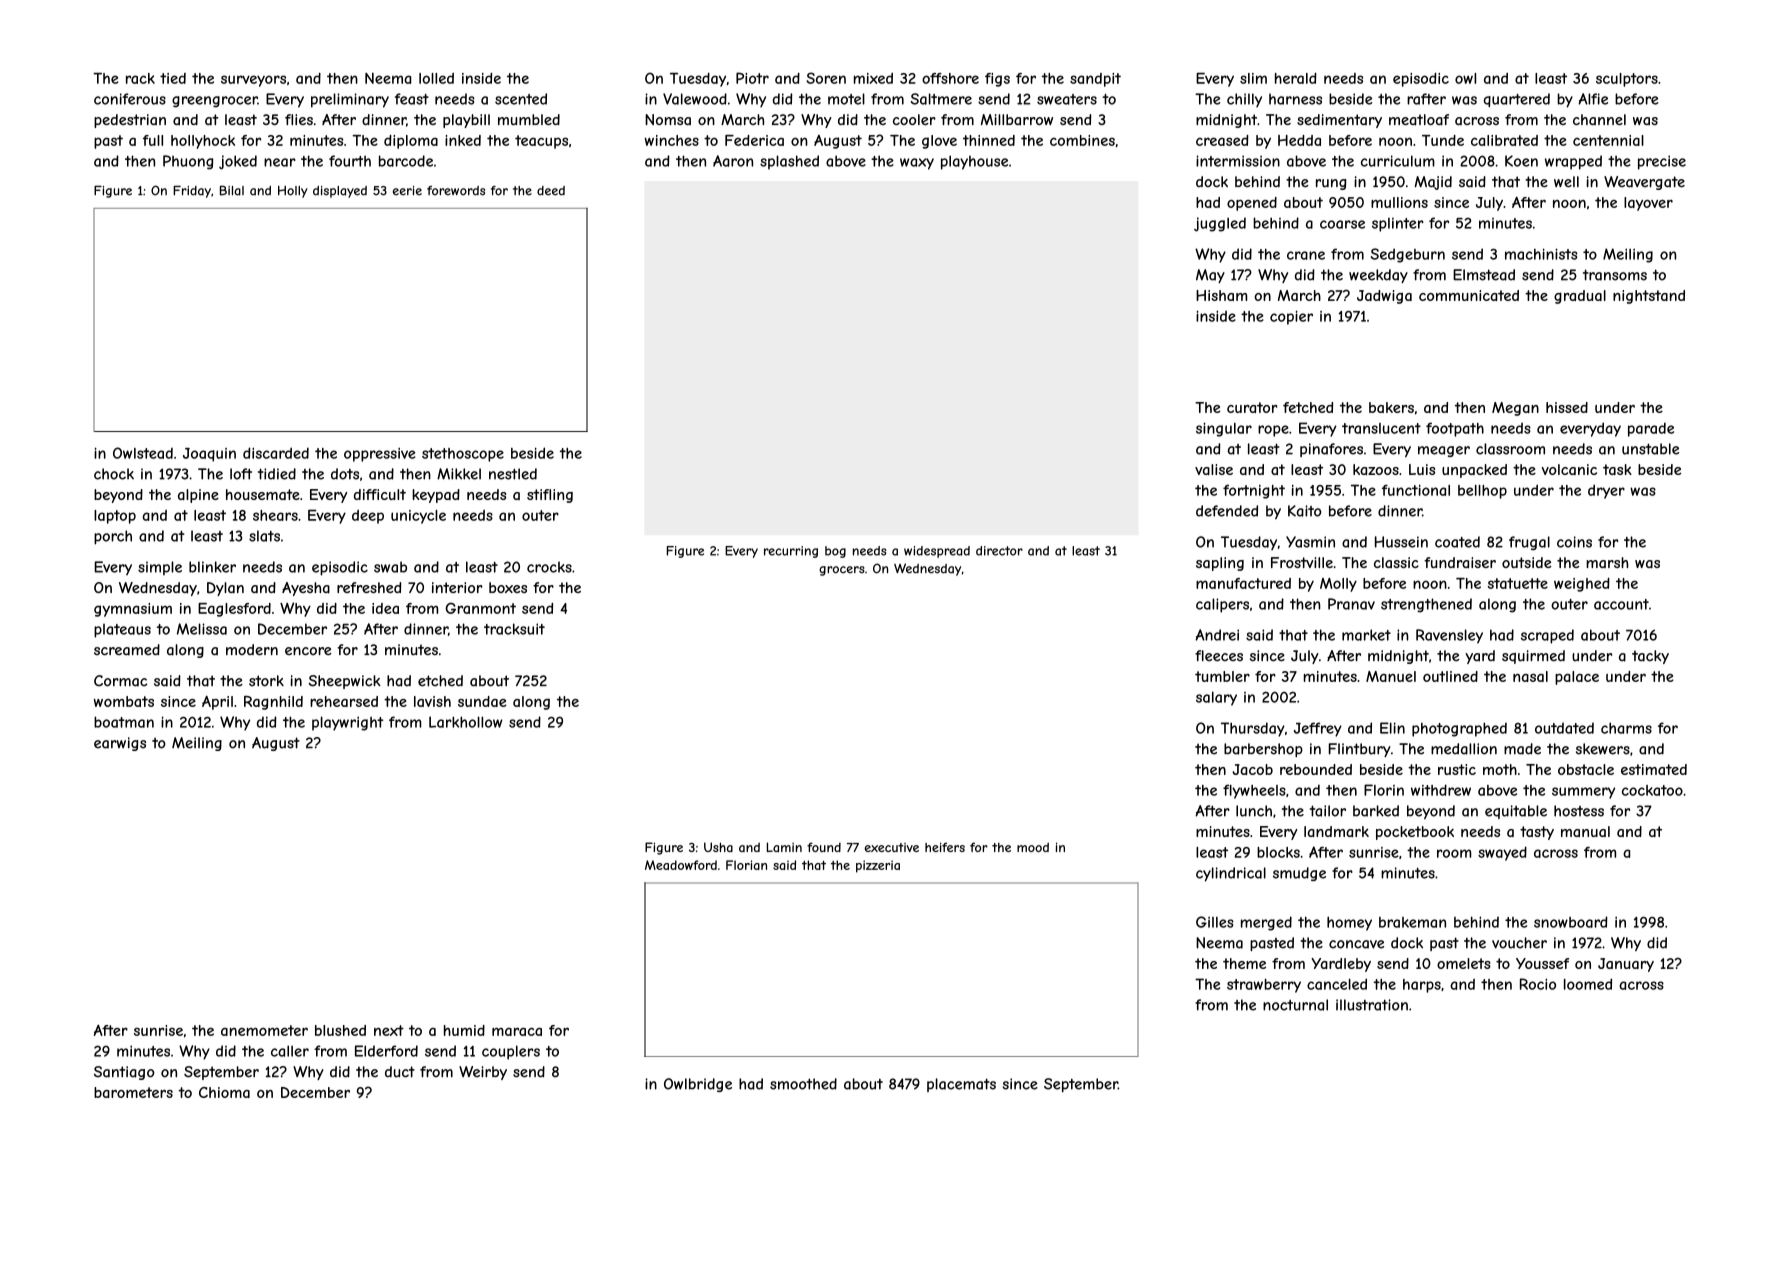 The image size is (1783, 1261). What do you see at coordinates (1469, 295) in the page?
I see `communicated` at bounding box center [1469, 295].
